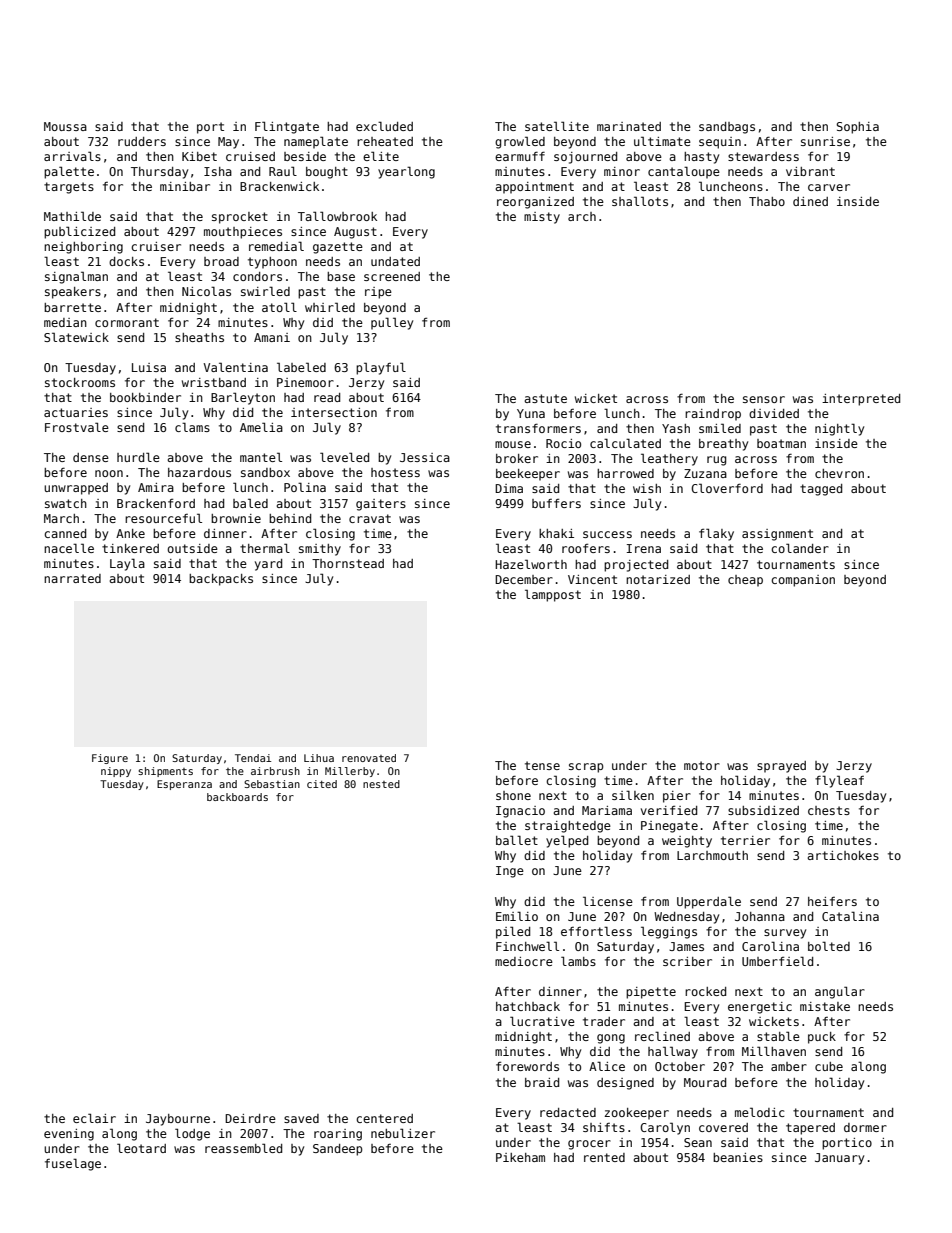 Image resolution: width=952 pixels, height=1233 pixels. What do you see at coordinates (687, 961) in the image?
I see `scriber` at bounding box center [687, 961].
